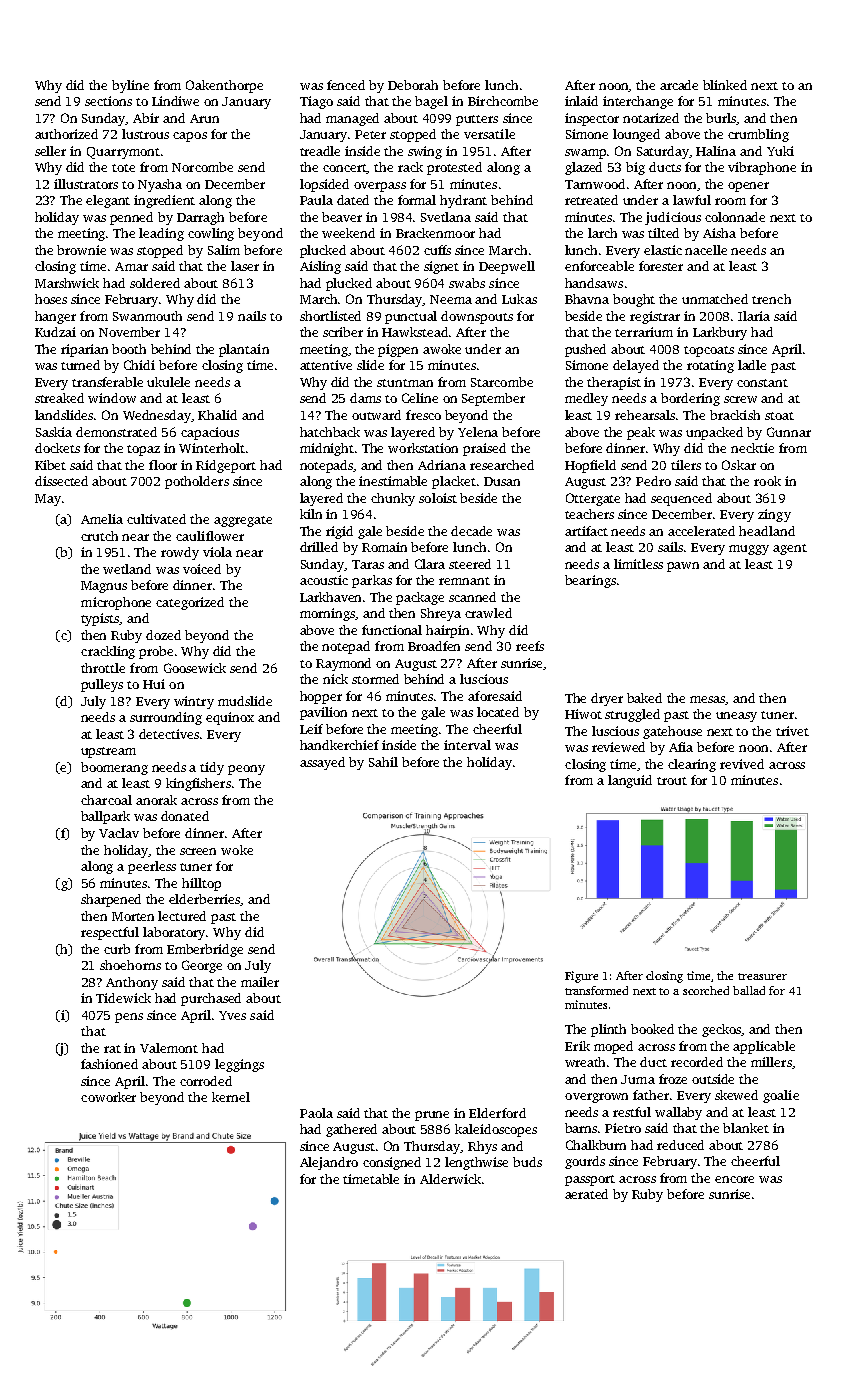 The width and height of the page is (849, 1400). I want to click on Deborah, so click(413, 85).
